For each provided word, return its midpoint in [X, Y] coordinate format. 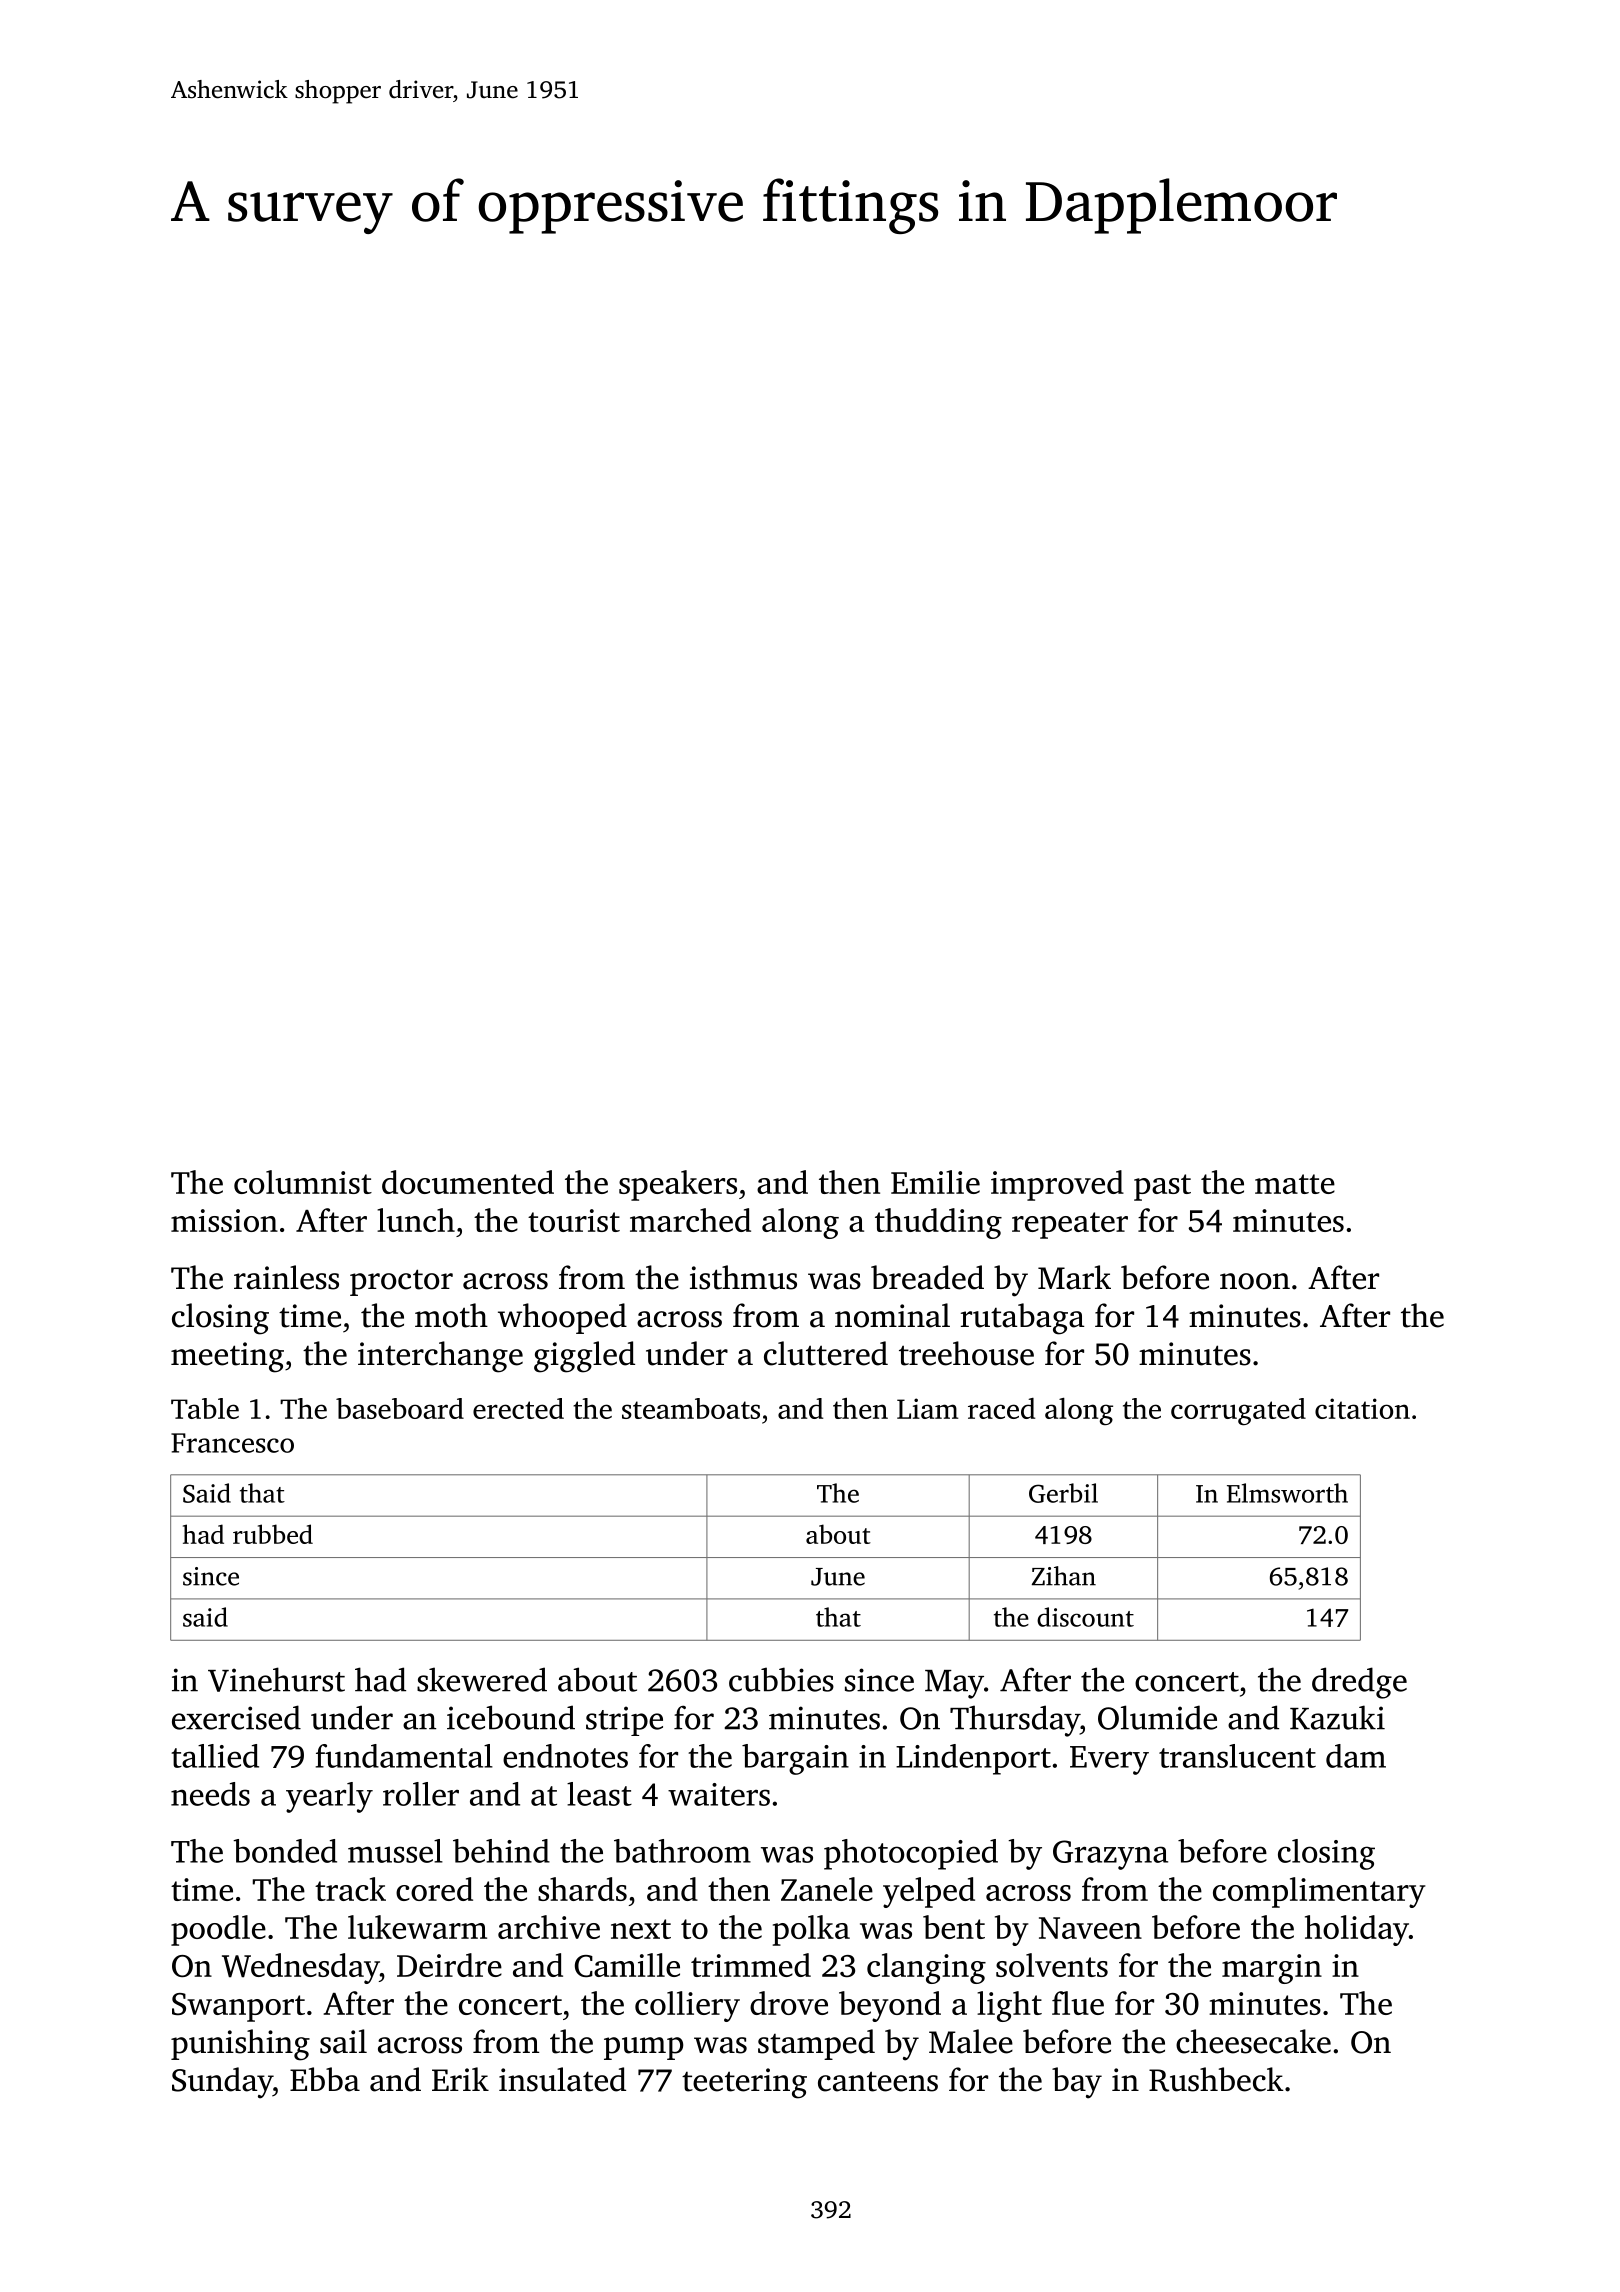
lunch [416, 1220]
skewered [482, 1679]
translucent [1237, 1756]
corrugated [1238, 1411]
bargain [795, 1759]
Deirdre [449, 1965]
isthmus [743, 1277]
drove [789, 2003]
